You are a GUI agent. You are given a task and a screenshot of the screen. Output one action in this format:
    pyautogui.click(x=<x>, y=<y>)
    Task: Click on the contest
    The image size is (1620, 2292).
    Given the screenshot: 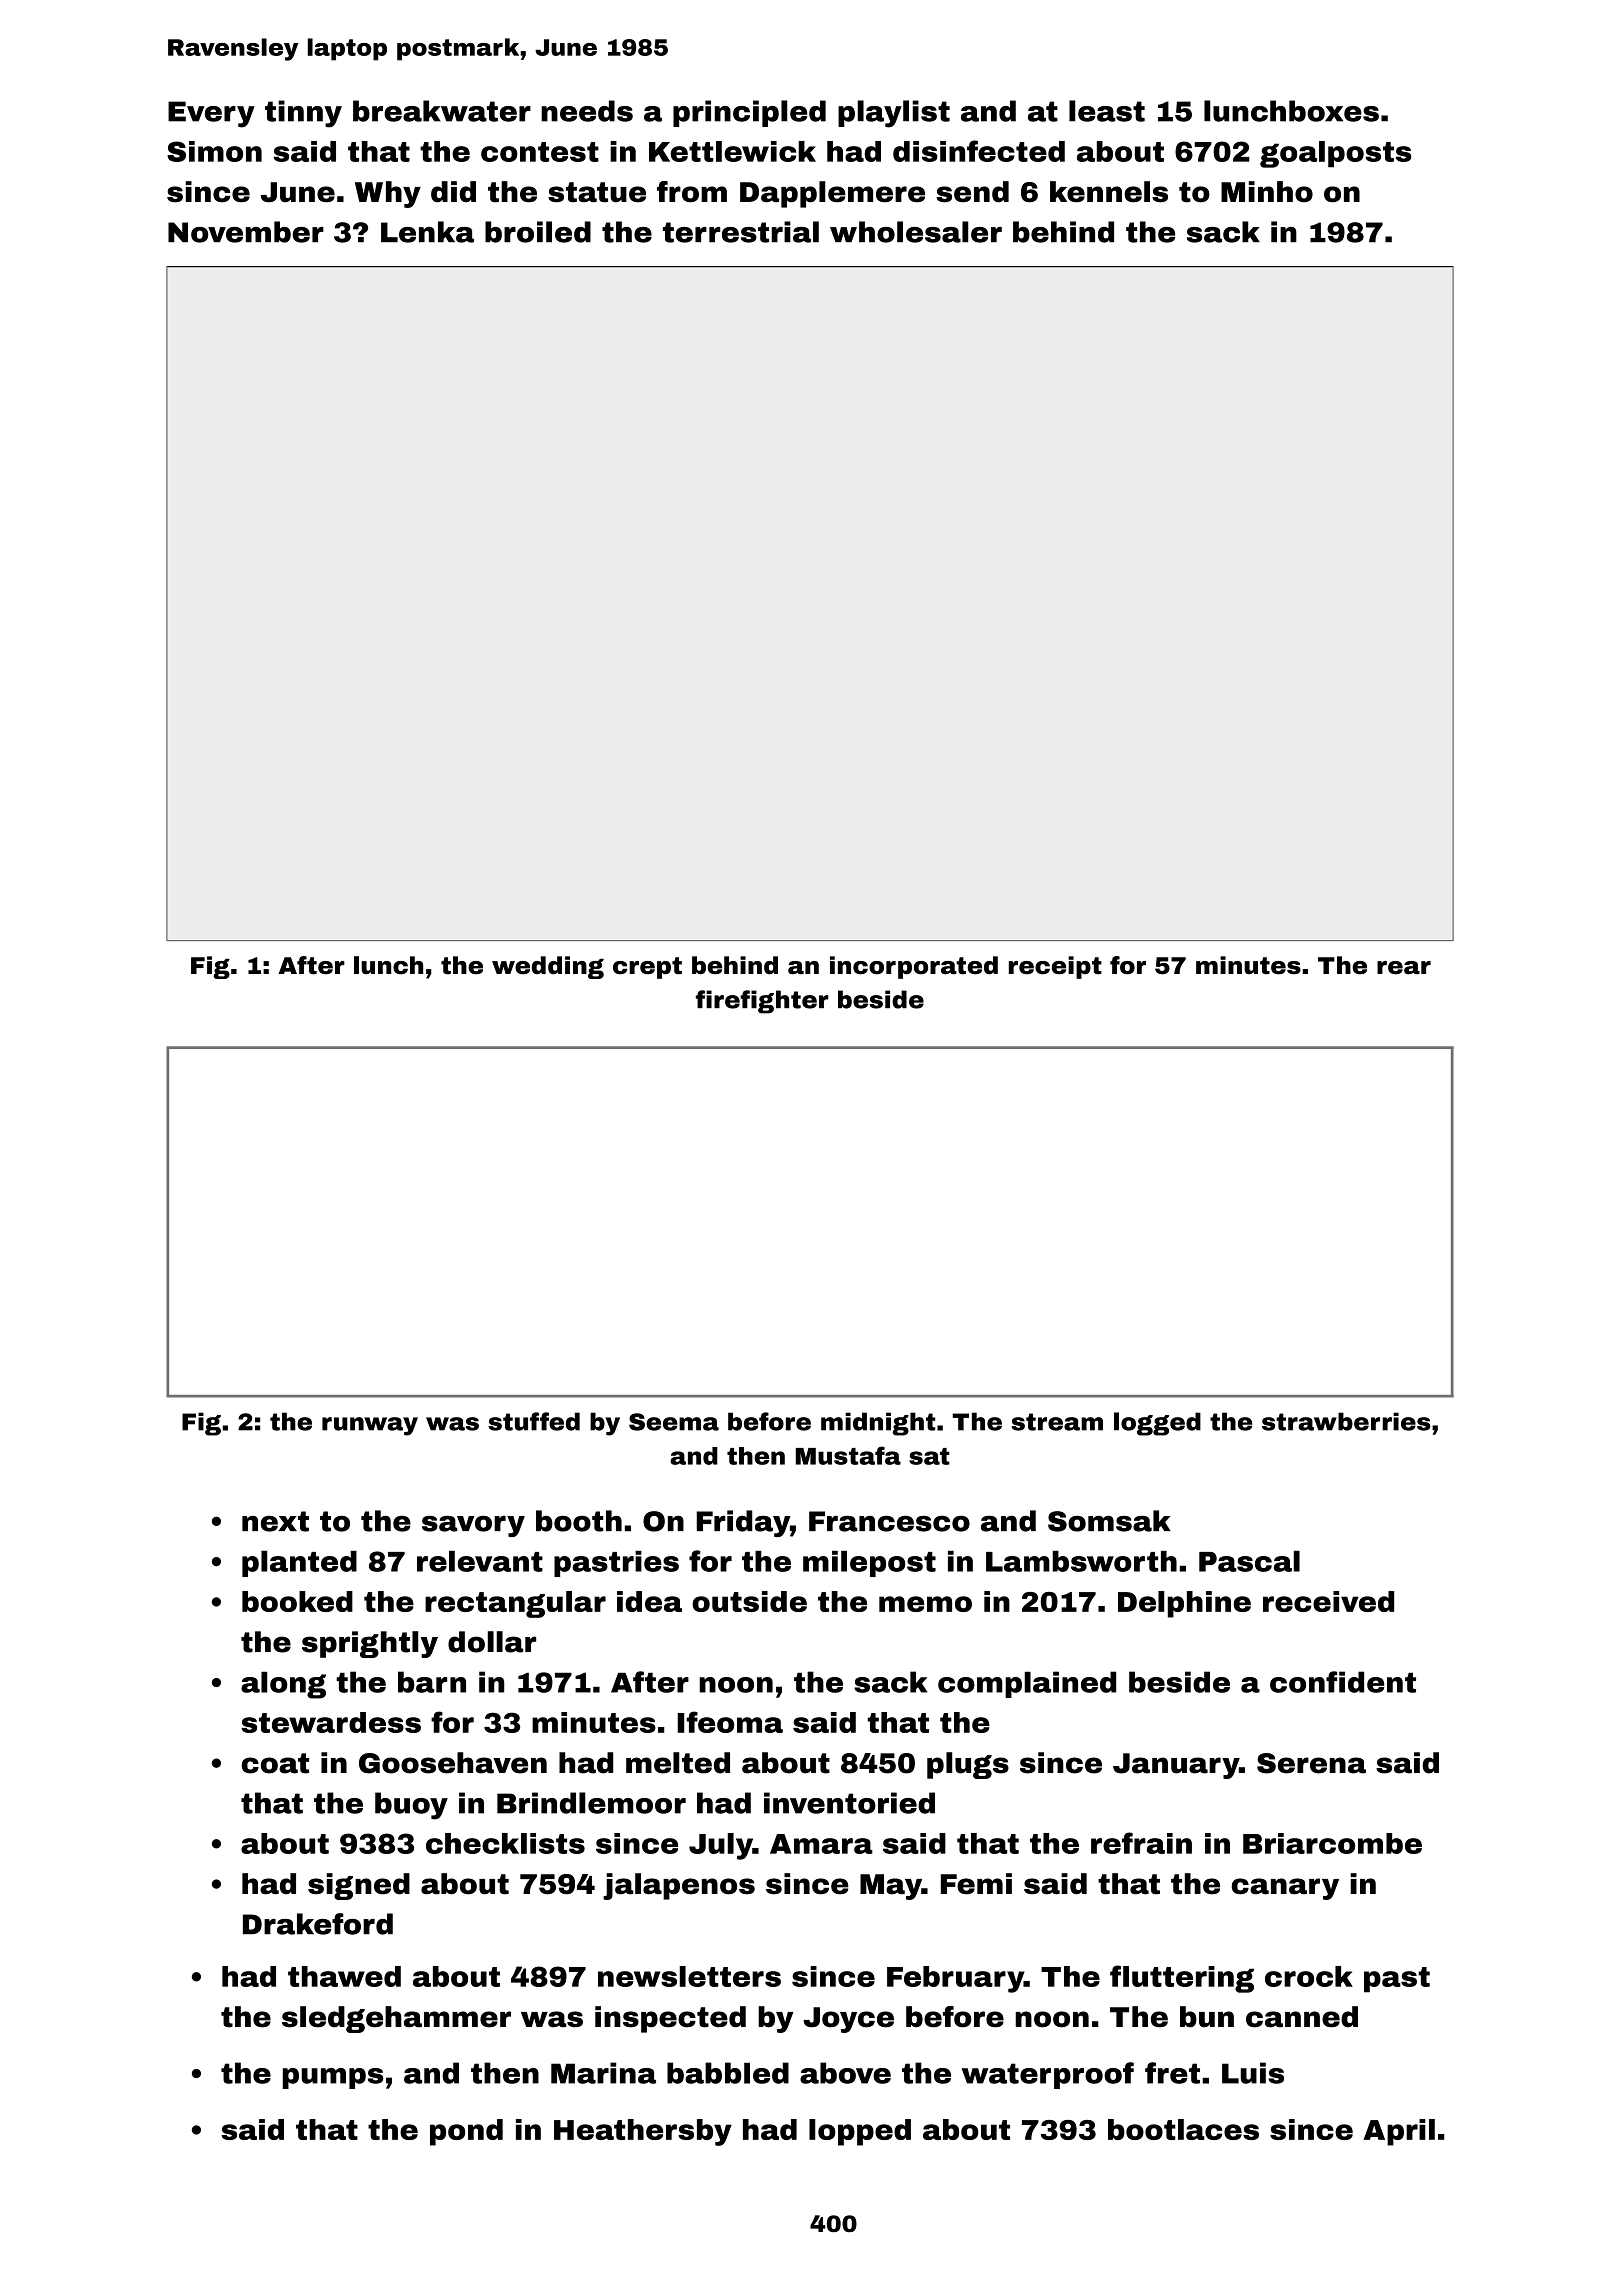 What is the action you would take?
    pyautogui.click(x=540, y=152)
